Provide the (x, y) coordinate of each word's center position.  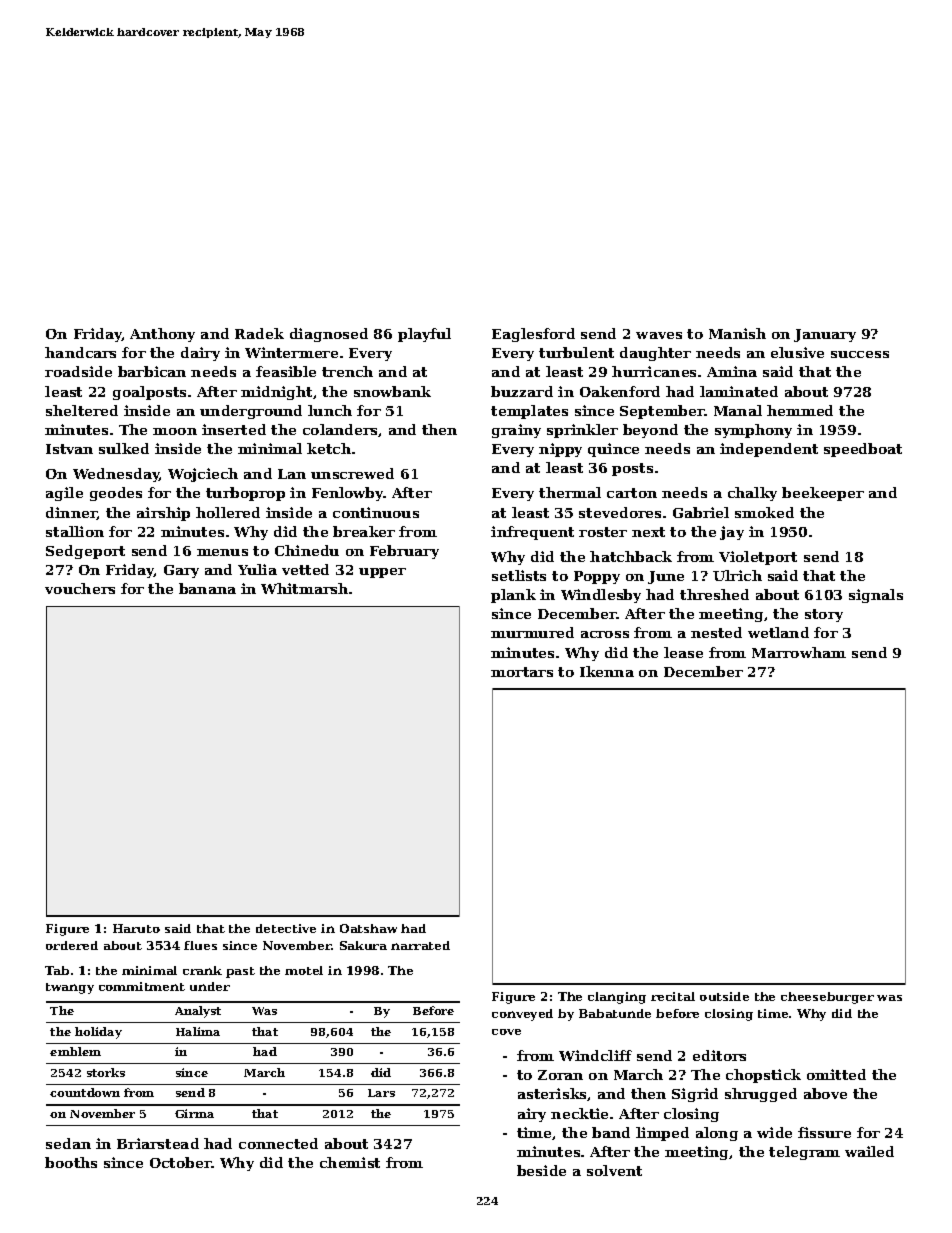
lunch (330, 410)
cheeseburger (827, 998)
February (404, 552)
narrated (420, 945)
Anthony (162, 335)
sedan (68, 1143)
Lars (381, 1093)
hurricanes (654, 371)
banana (207, 588)
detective (286, 928)
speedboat (863, 450)
